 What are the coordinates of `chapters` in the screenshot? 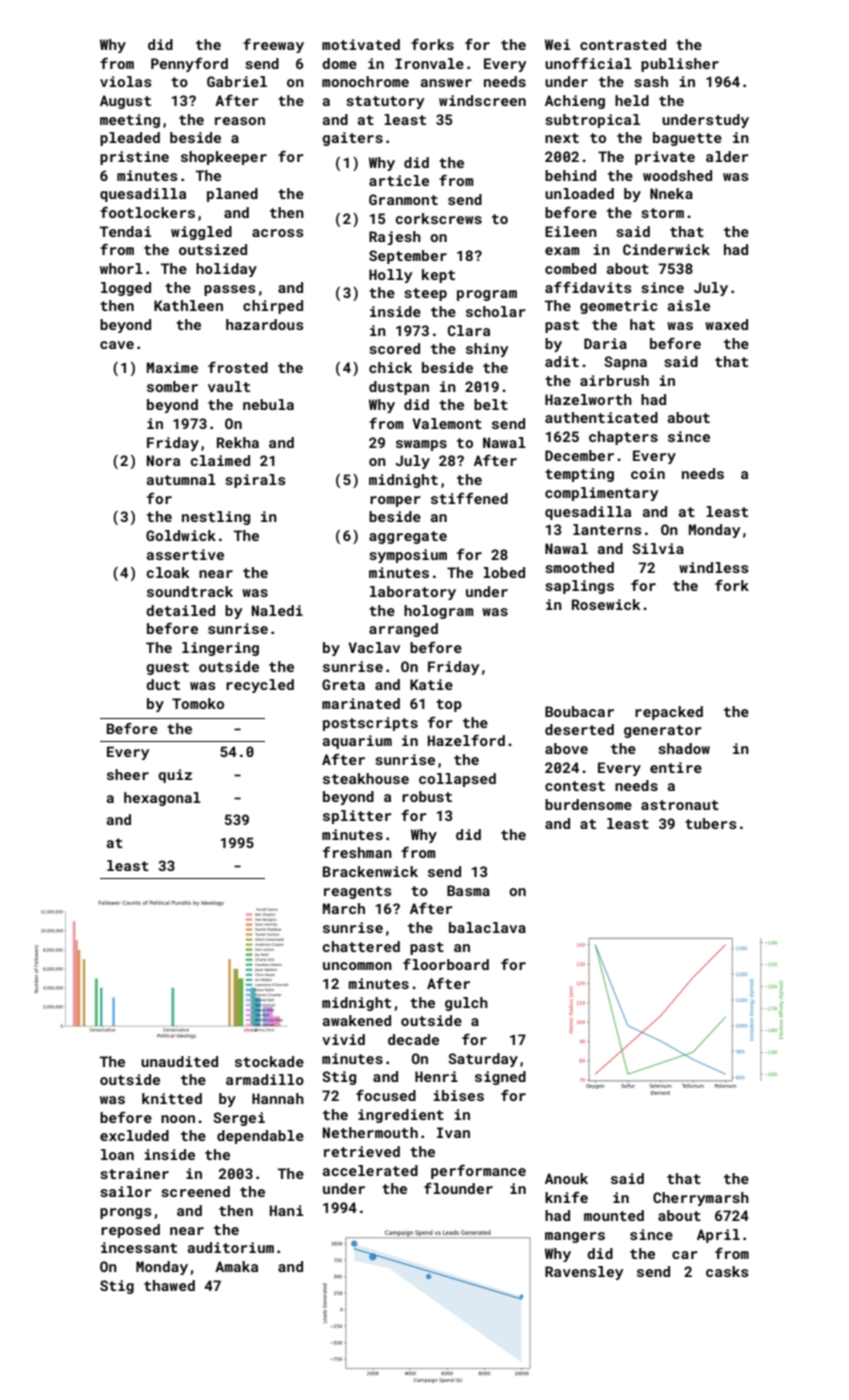 It's located at (623, 438).
